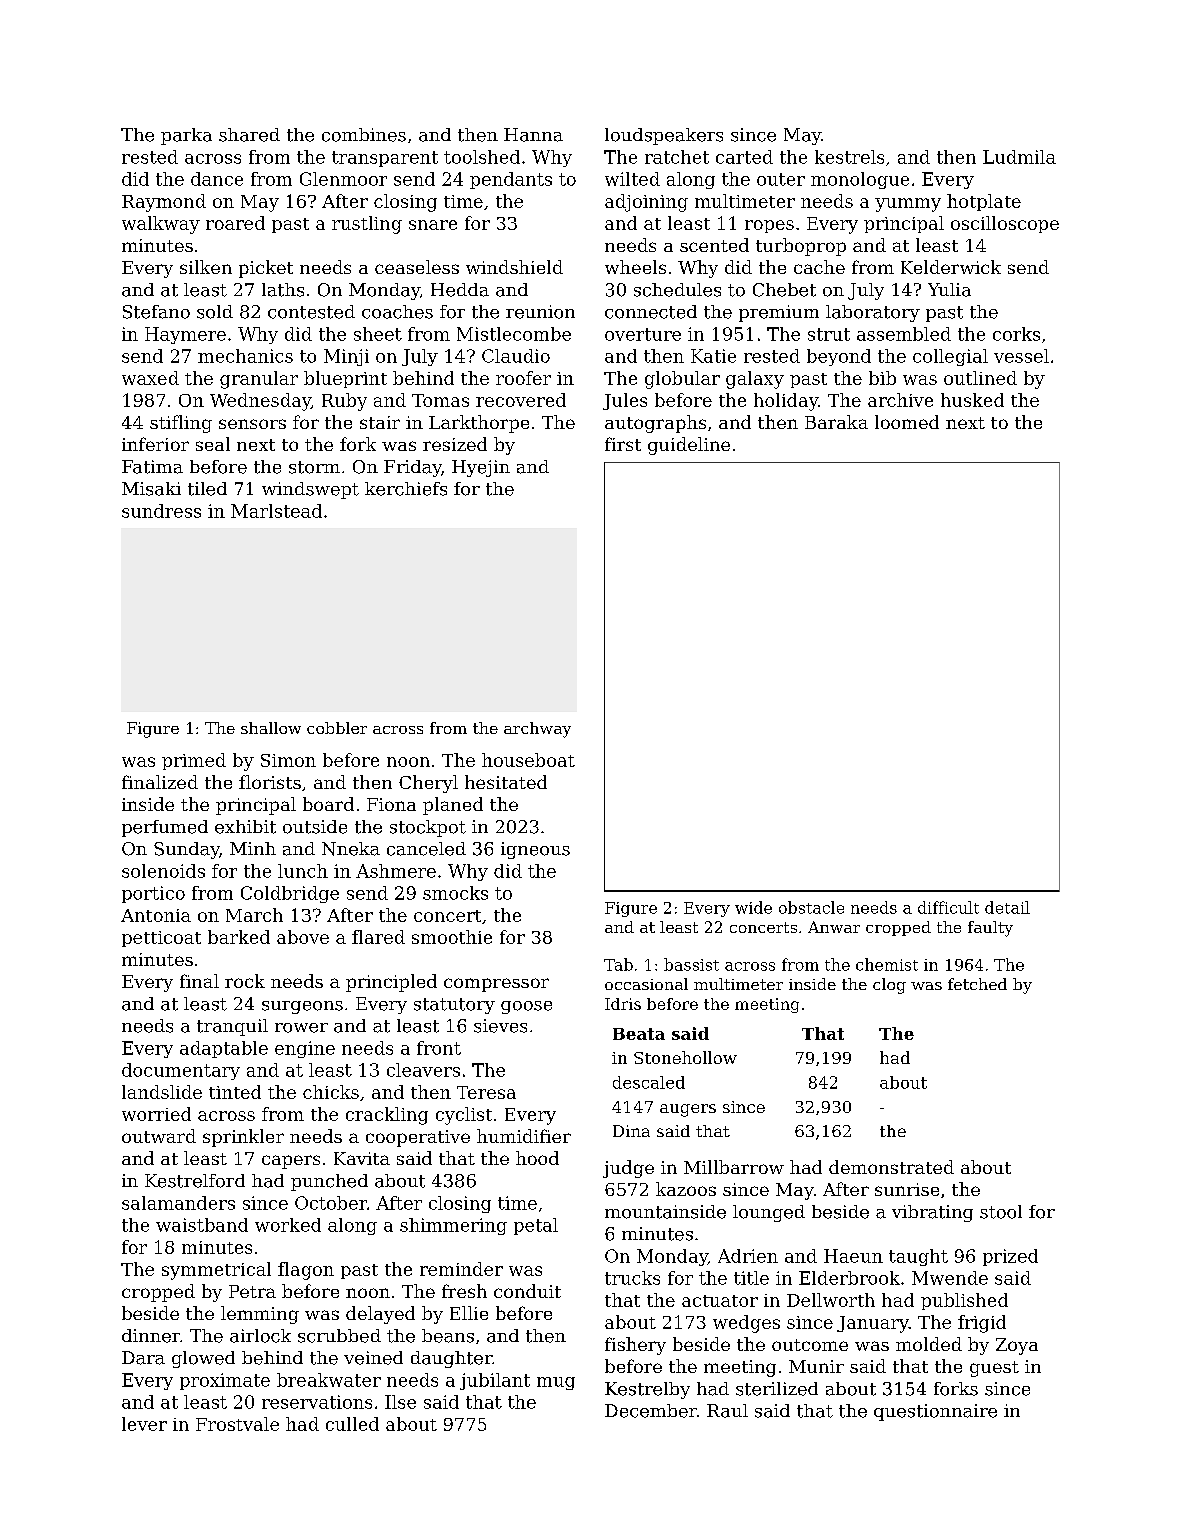 This image has height=1528, width=1181. I want to click on Frostvale, so click(237, 1424).
